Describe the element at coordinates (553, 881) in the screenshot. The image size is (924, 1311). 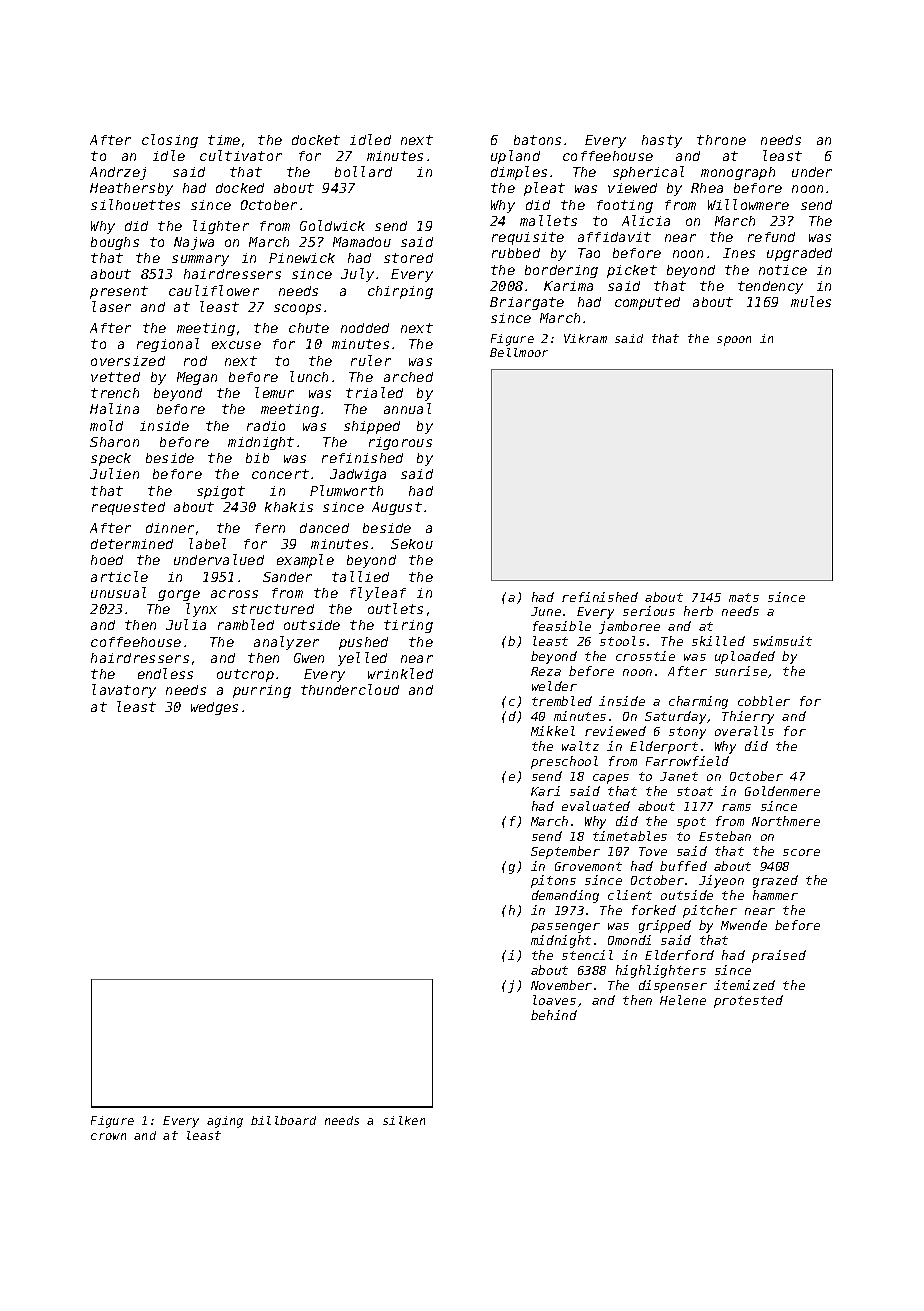
I see `pitons` at that location.
